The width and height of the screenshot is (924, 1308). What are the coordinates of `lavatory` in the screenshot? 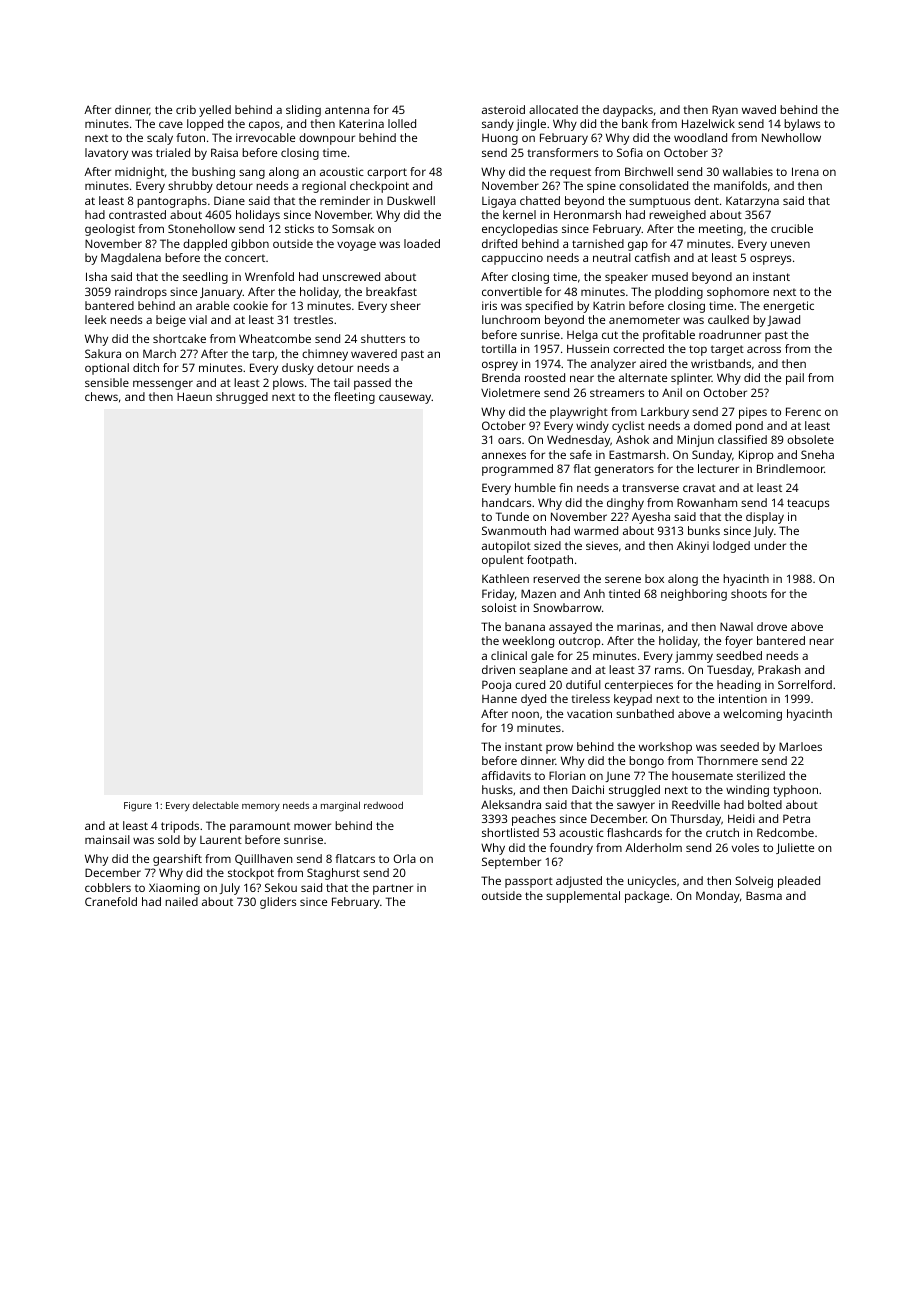 It's located at (106, 154).
